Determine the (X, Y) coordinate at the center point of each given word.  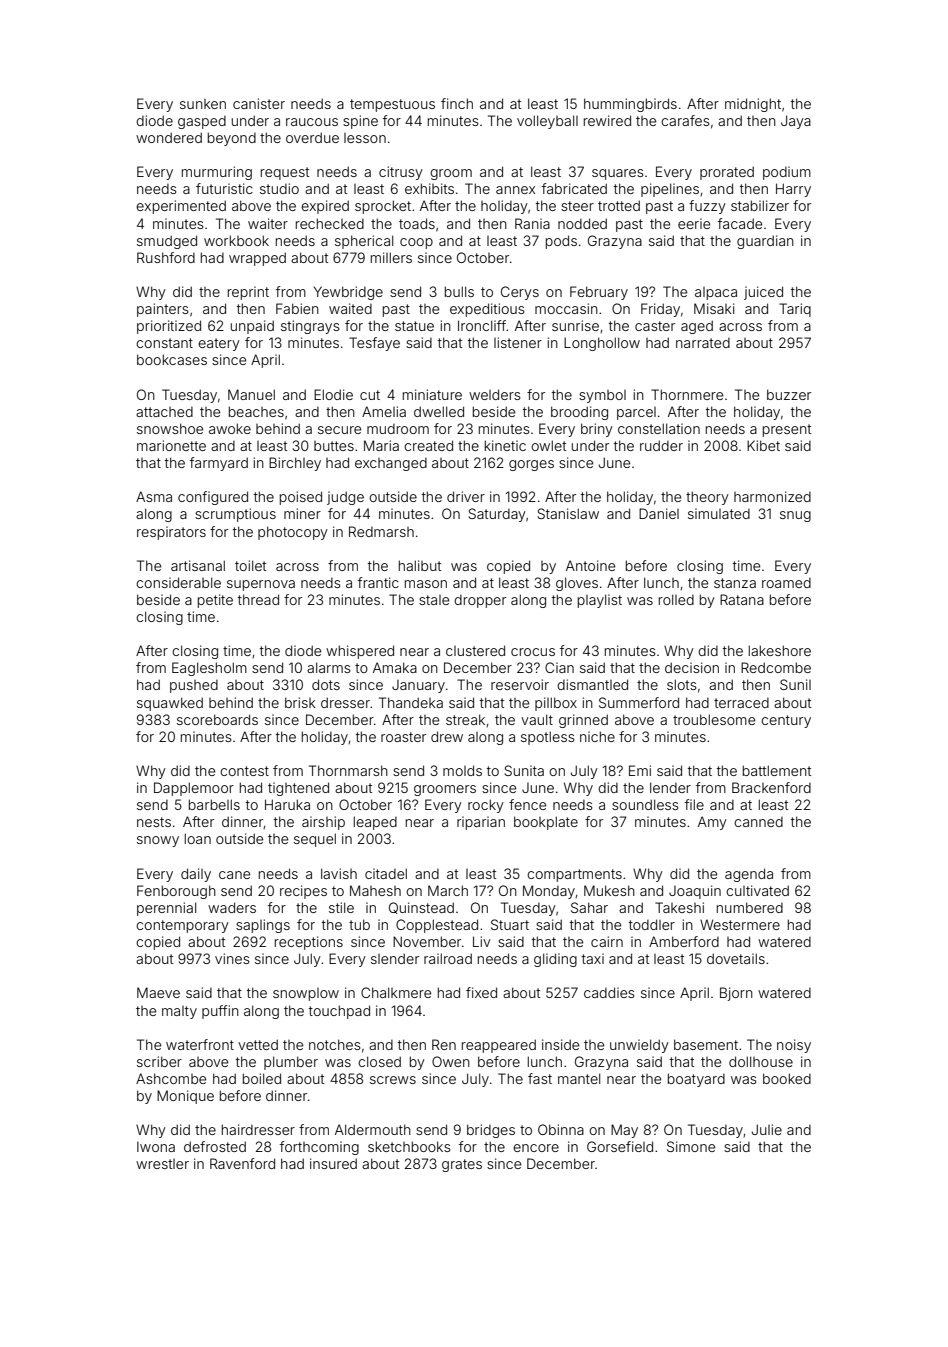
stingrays (310, 327)
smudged (167, 242)
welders (495, 394)
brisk (300, 702)
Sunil (795, 684)
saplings (263, 926)
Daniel (659, 513)
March (448, 890)
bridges (491, 1131)
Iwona (156, 1146)
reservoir (520, 684)
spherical (364, 242)
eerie (694, 223)
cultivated (757, 890)
